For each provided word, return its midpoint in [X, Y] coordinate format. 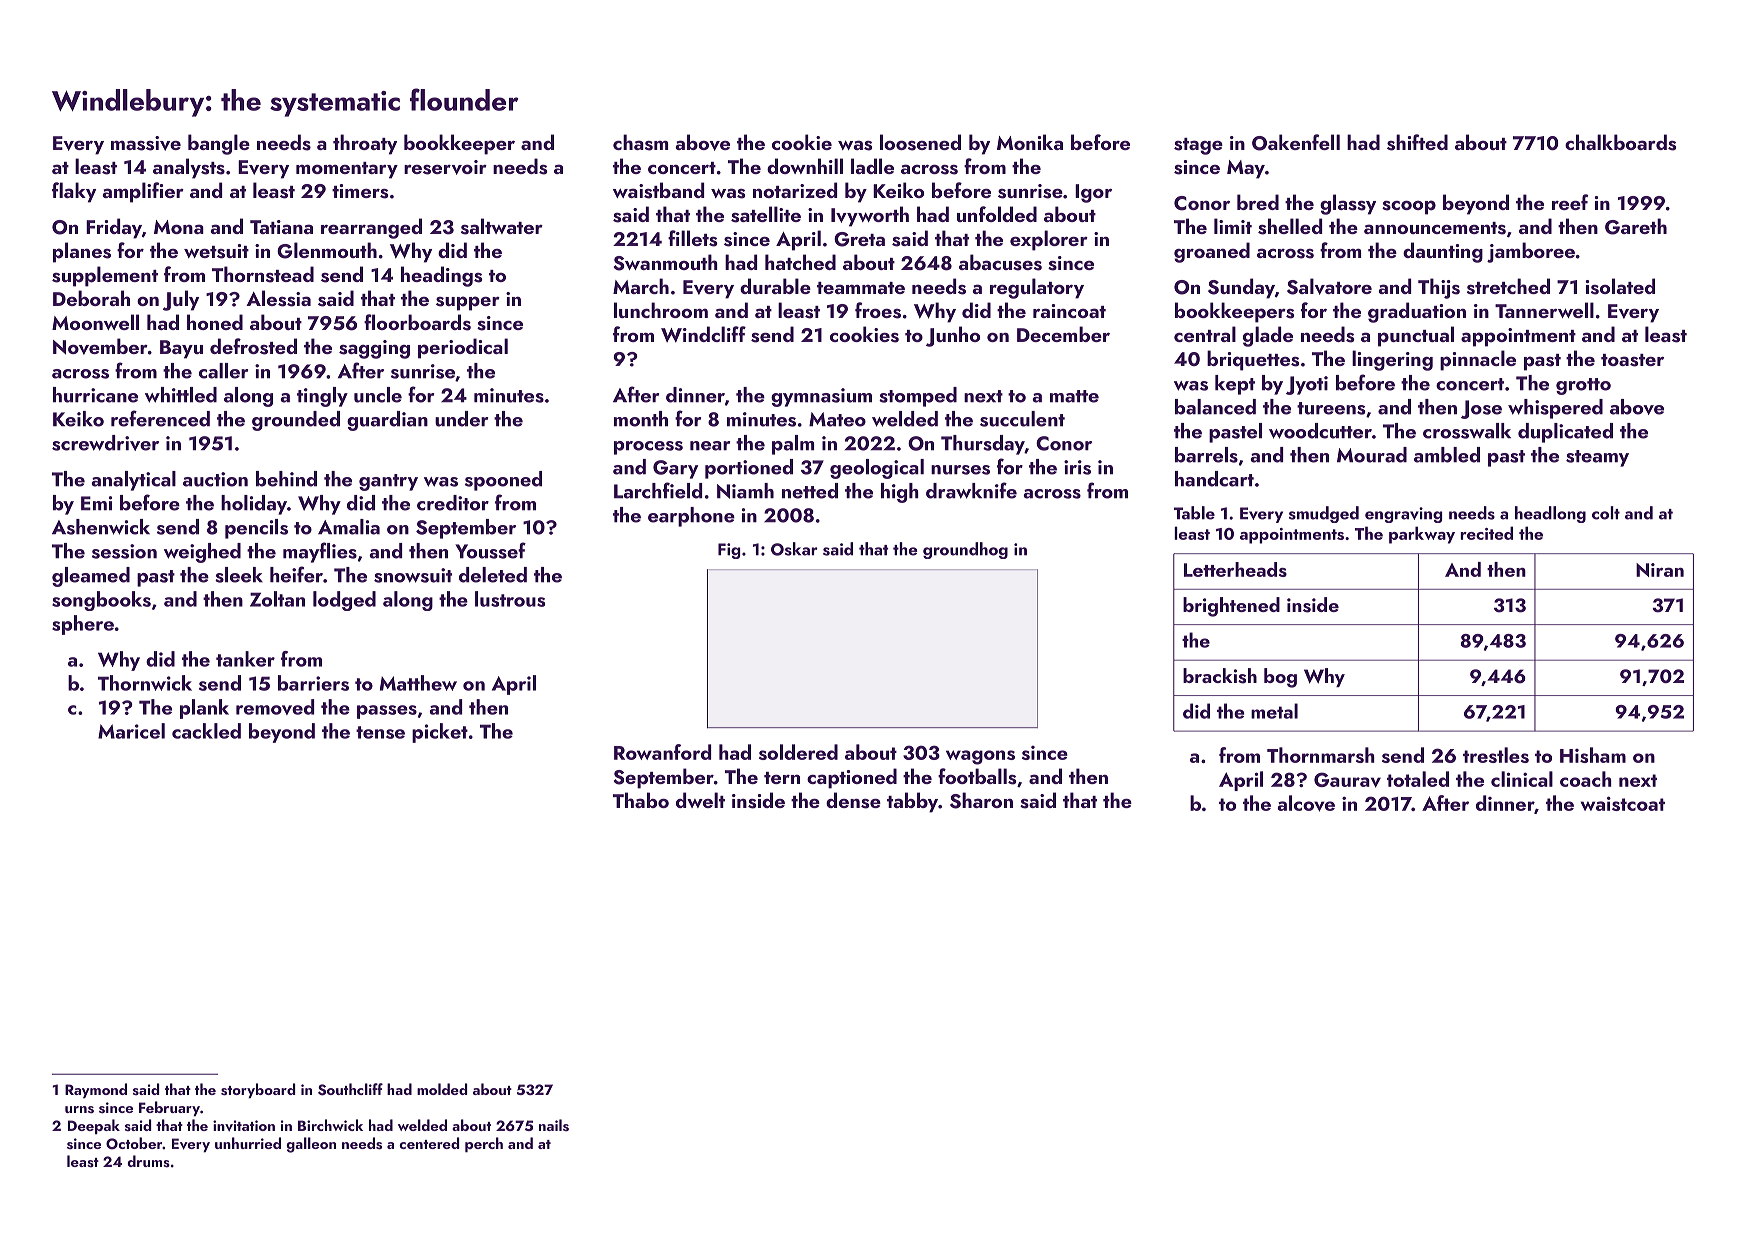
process [648, 448]
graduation [1417, 312]
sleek [239, 575]
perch [484, 1145]
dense [853, 800]
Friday [114, 228]
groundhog [965, 550]
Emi [96, 503]
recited [1486, 533]
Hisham [1593, 755]
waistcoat [1623, 803]
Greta [859, 239]
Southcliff [350, 1089]
